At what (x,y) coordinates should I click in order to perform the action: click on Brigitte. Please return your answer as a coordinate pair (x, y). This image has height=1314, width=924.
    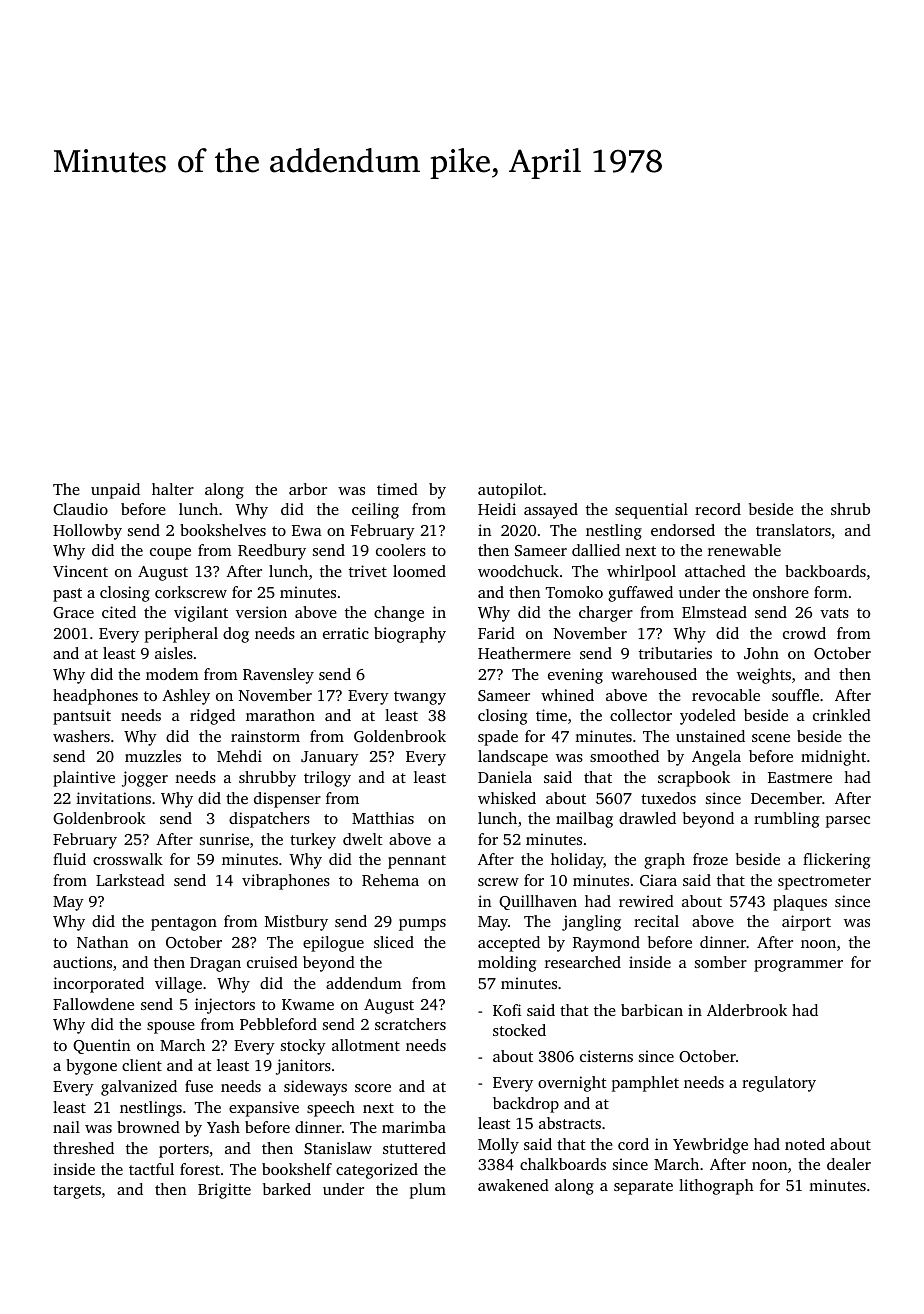
    Looking at the image, I should click on (224, 1191).
